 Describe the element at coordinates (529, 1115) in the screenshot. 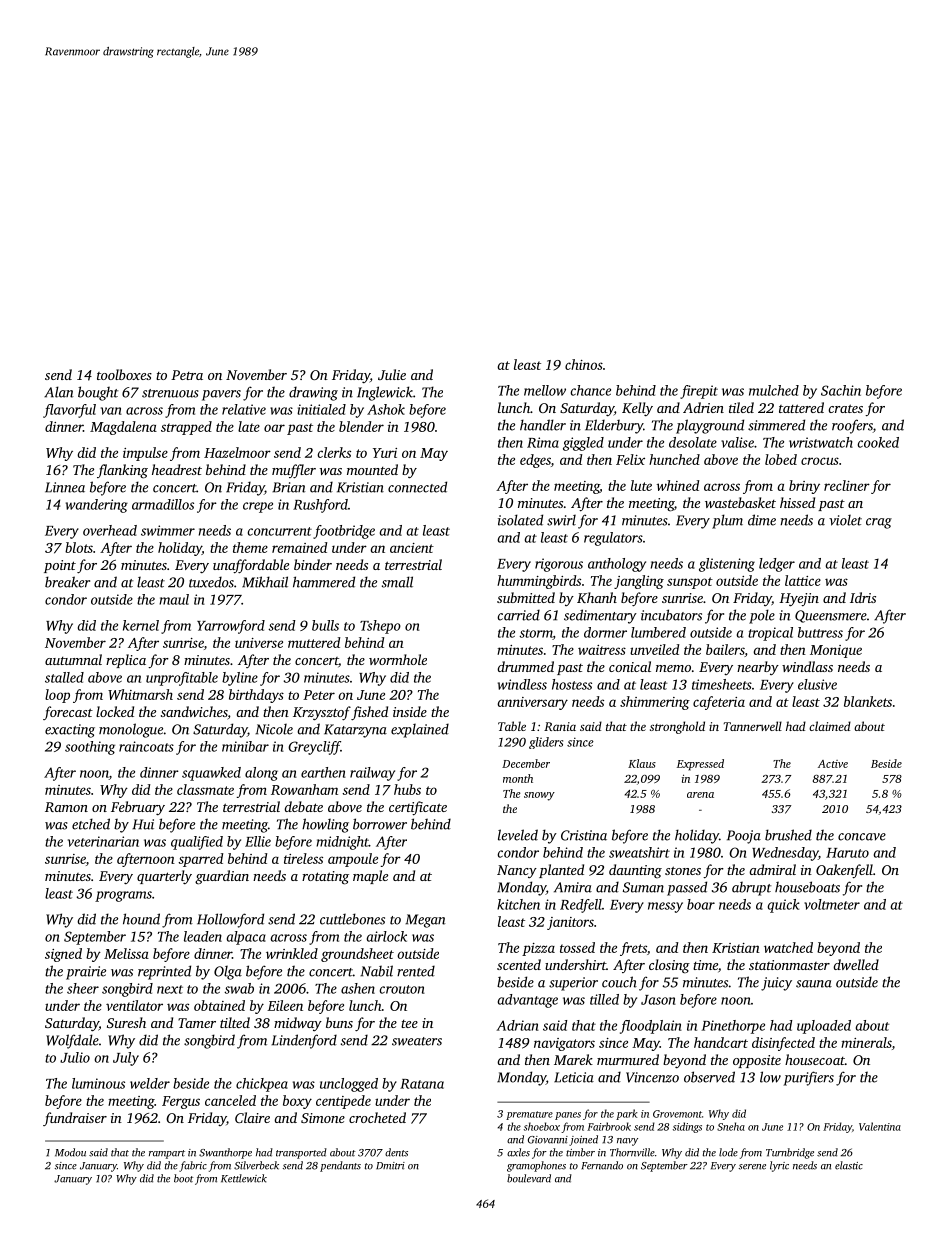

I see `premature` at that location.
